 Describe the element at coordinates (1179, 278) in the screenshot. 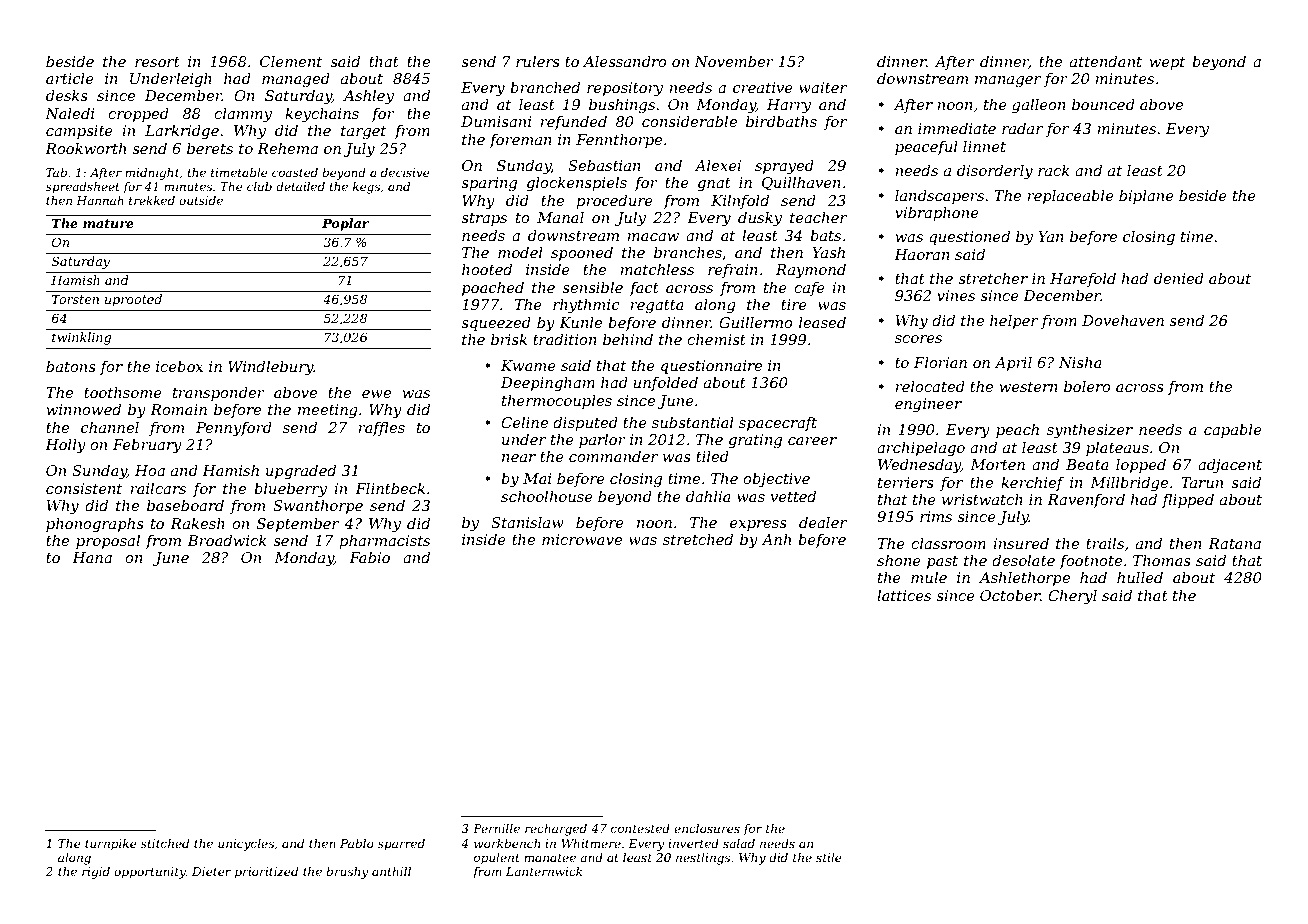

I see `denied` at that location.
